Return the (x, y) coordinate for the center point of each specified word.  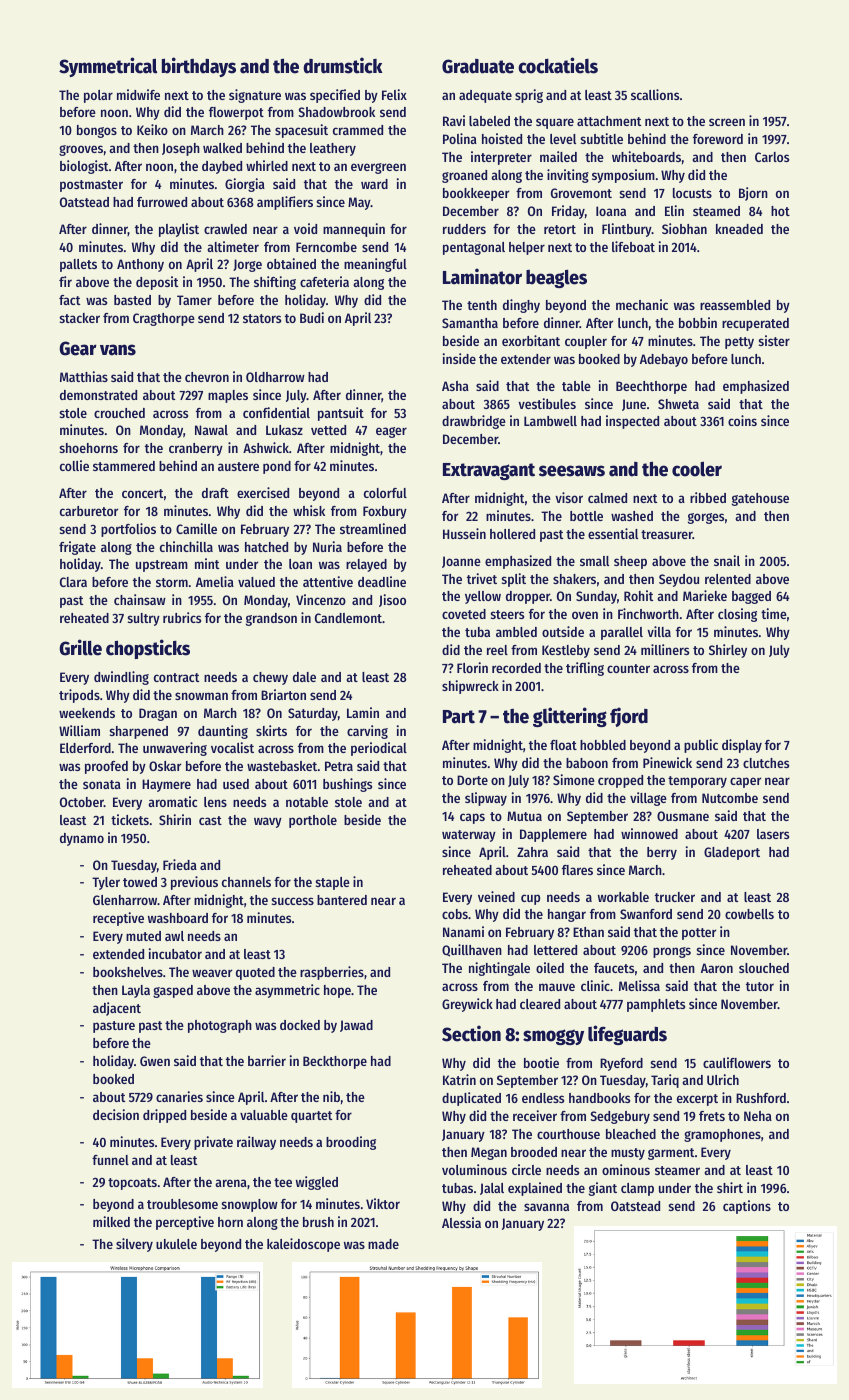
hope (337, 991)
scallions (655, 94)
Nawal (211, 430)
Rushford (761, 1098)
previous (194, 883)
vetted (328, 430)
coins (742, 420)
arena (231, 1183)
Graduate (478, 66)
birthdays (199, 67)
